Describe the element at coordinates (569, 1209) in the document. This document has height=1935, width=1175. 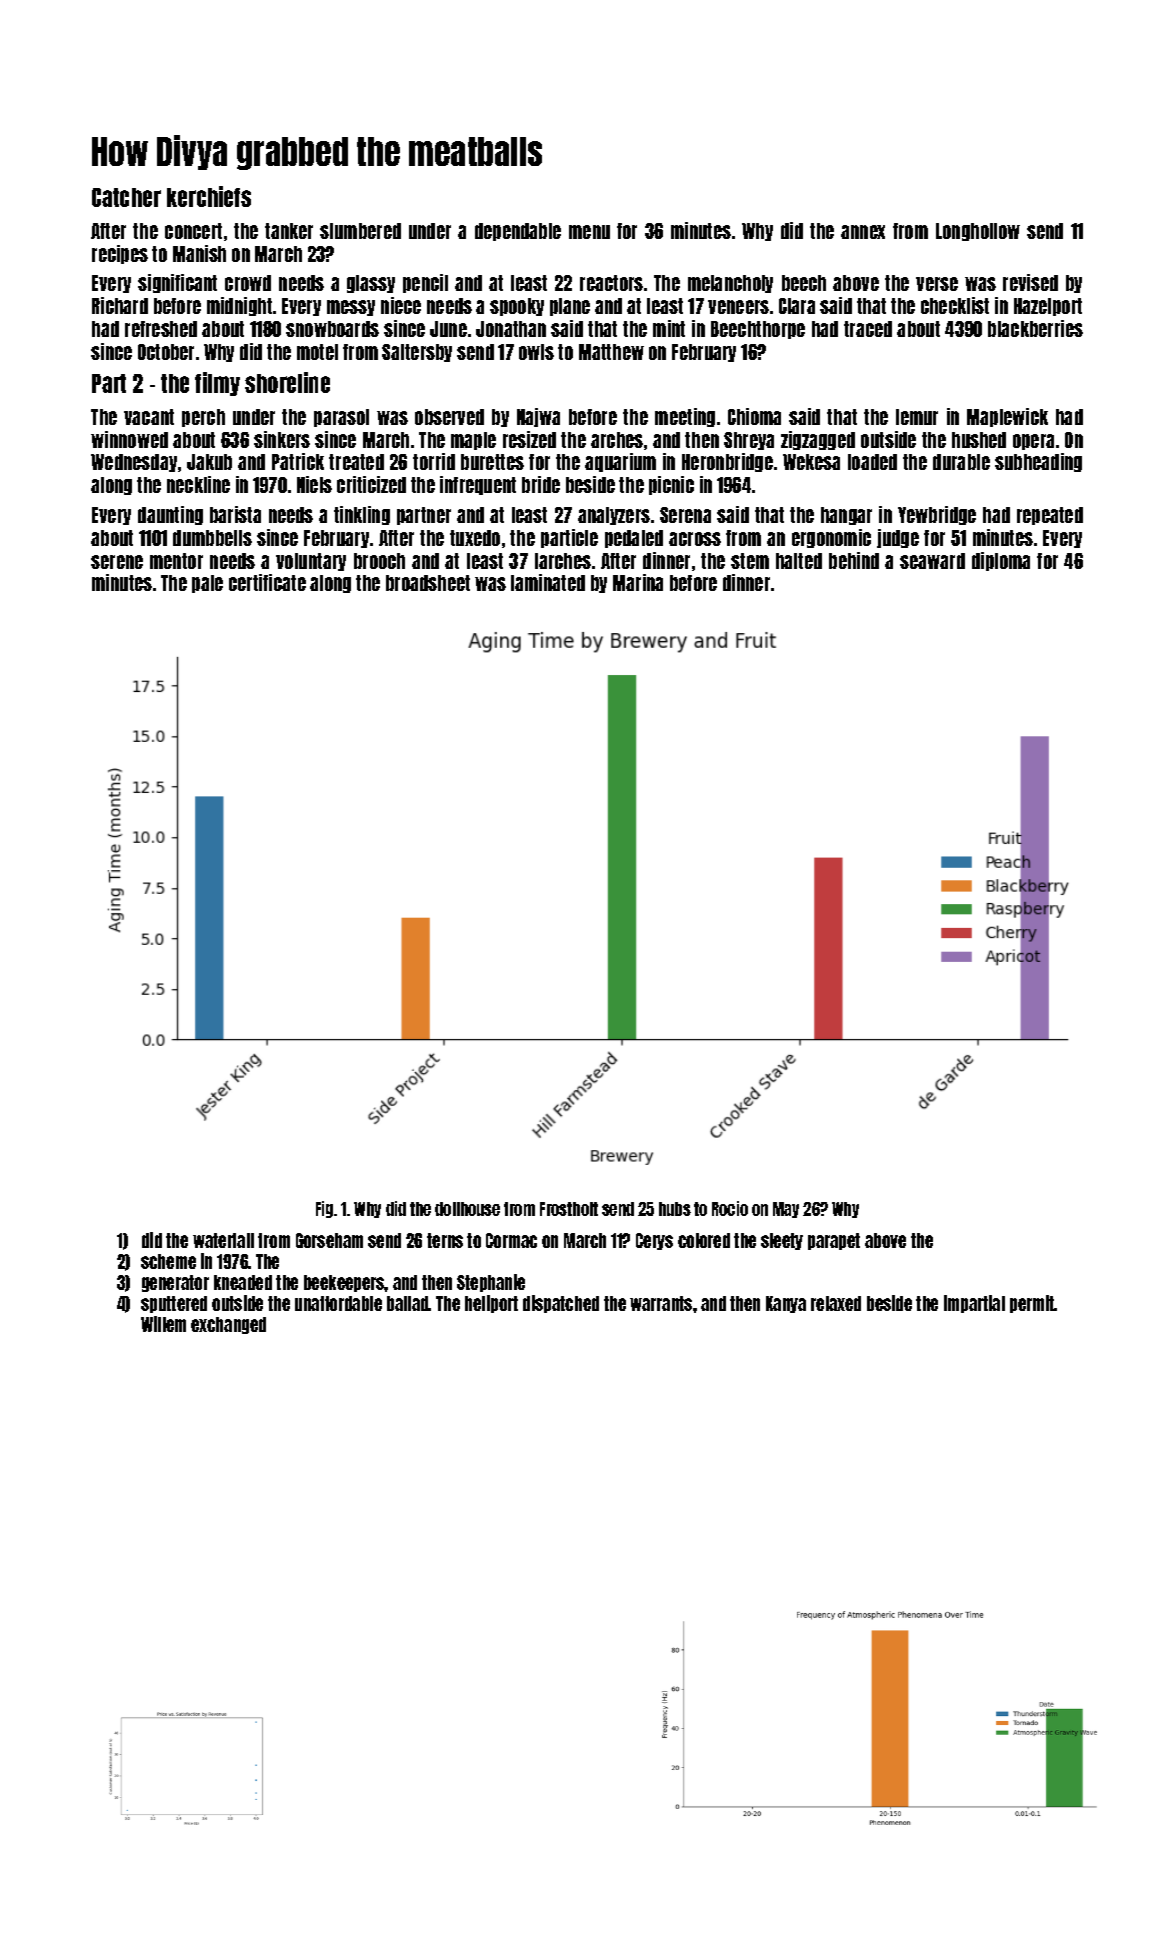
I see `Frostholt` at that location.
